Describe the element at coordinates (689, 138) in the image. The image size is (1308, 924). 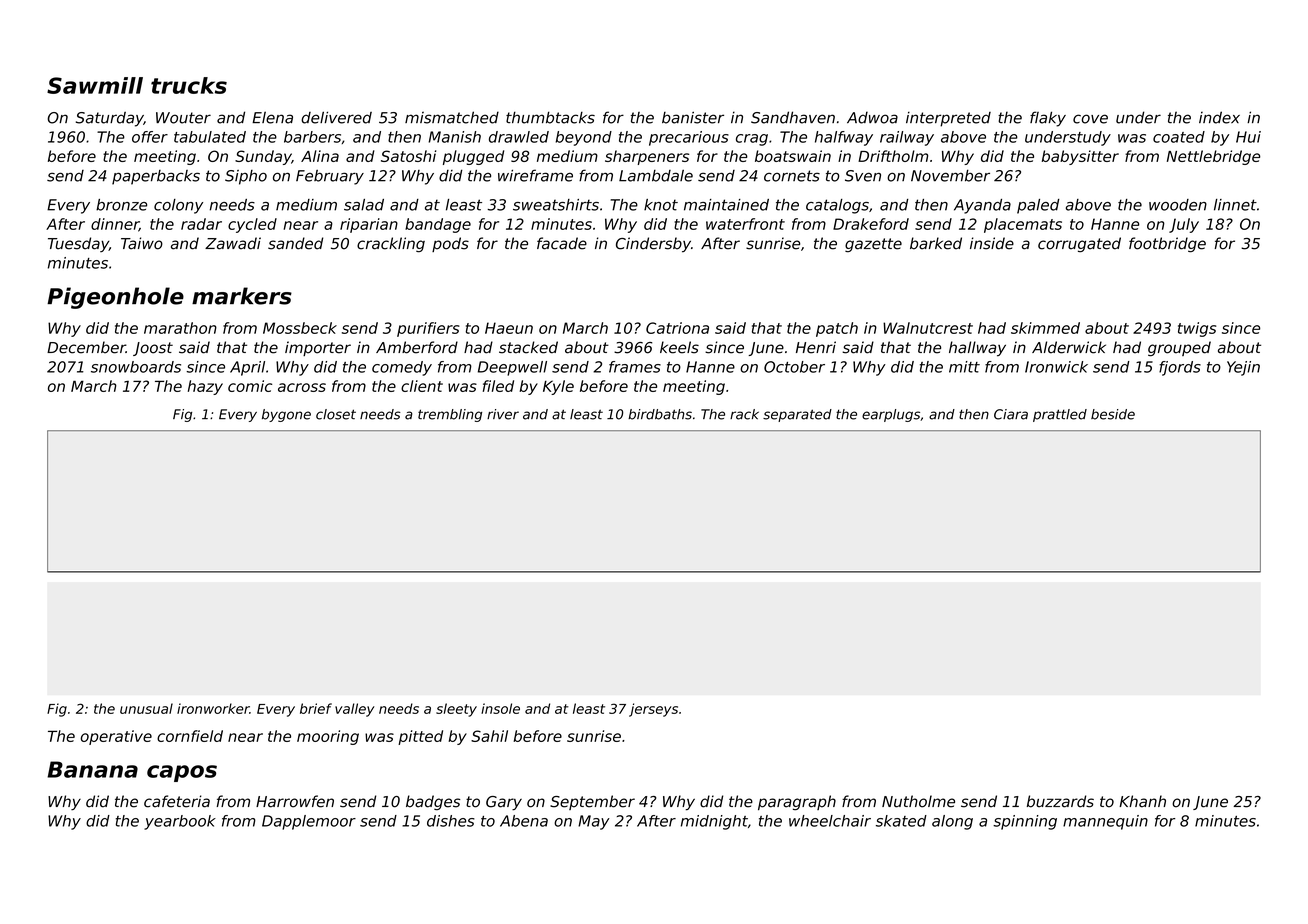
I see `precarious` at that location.
